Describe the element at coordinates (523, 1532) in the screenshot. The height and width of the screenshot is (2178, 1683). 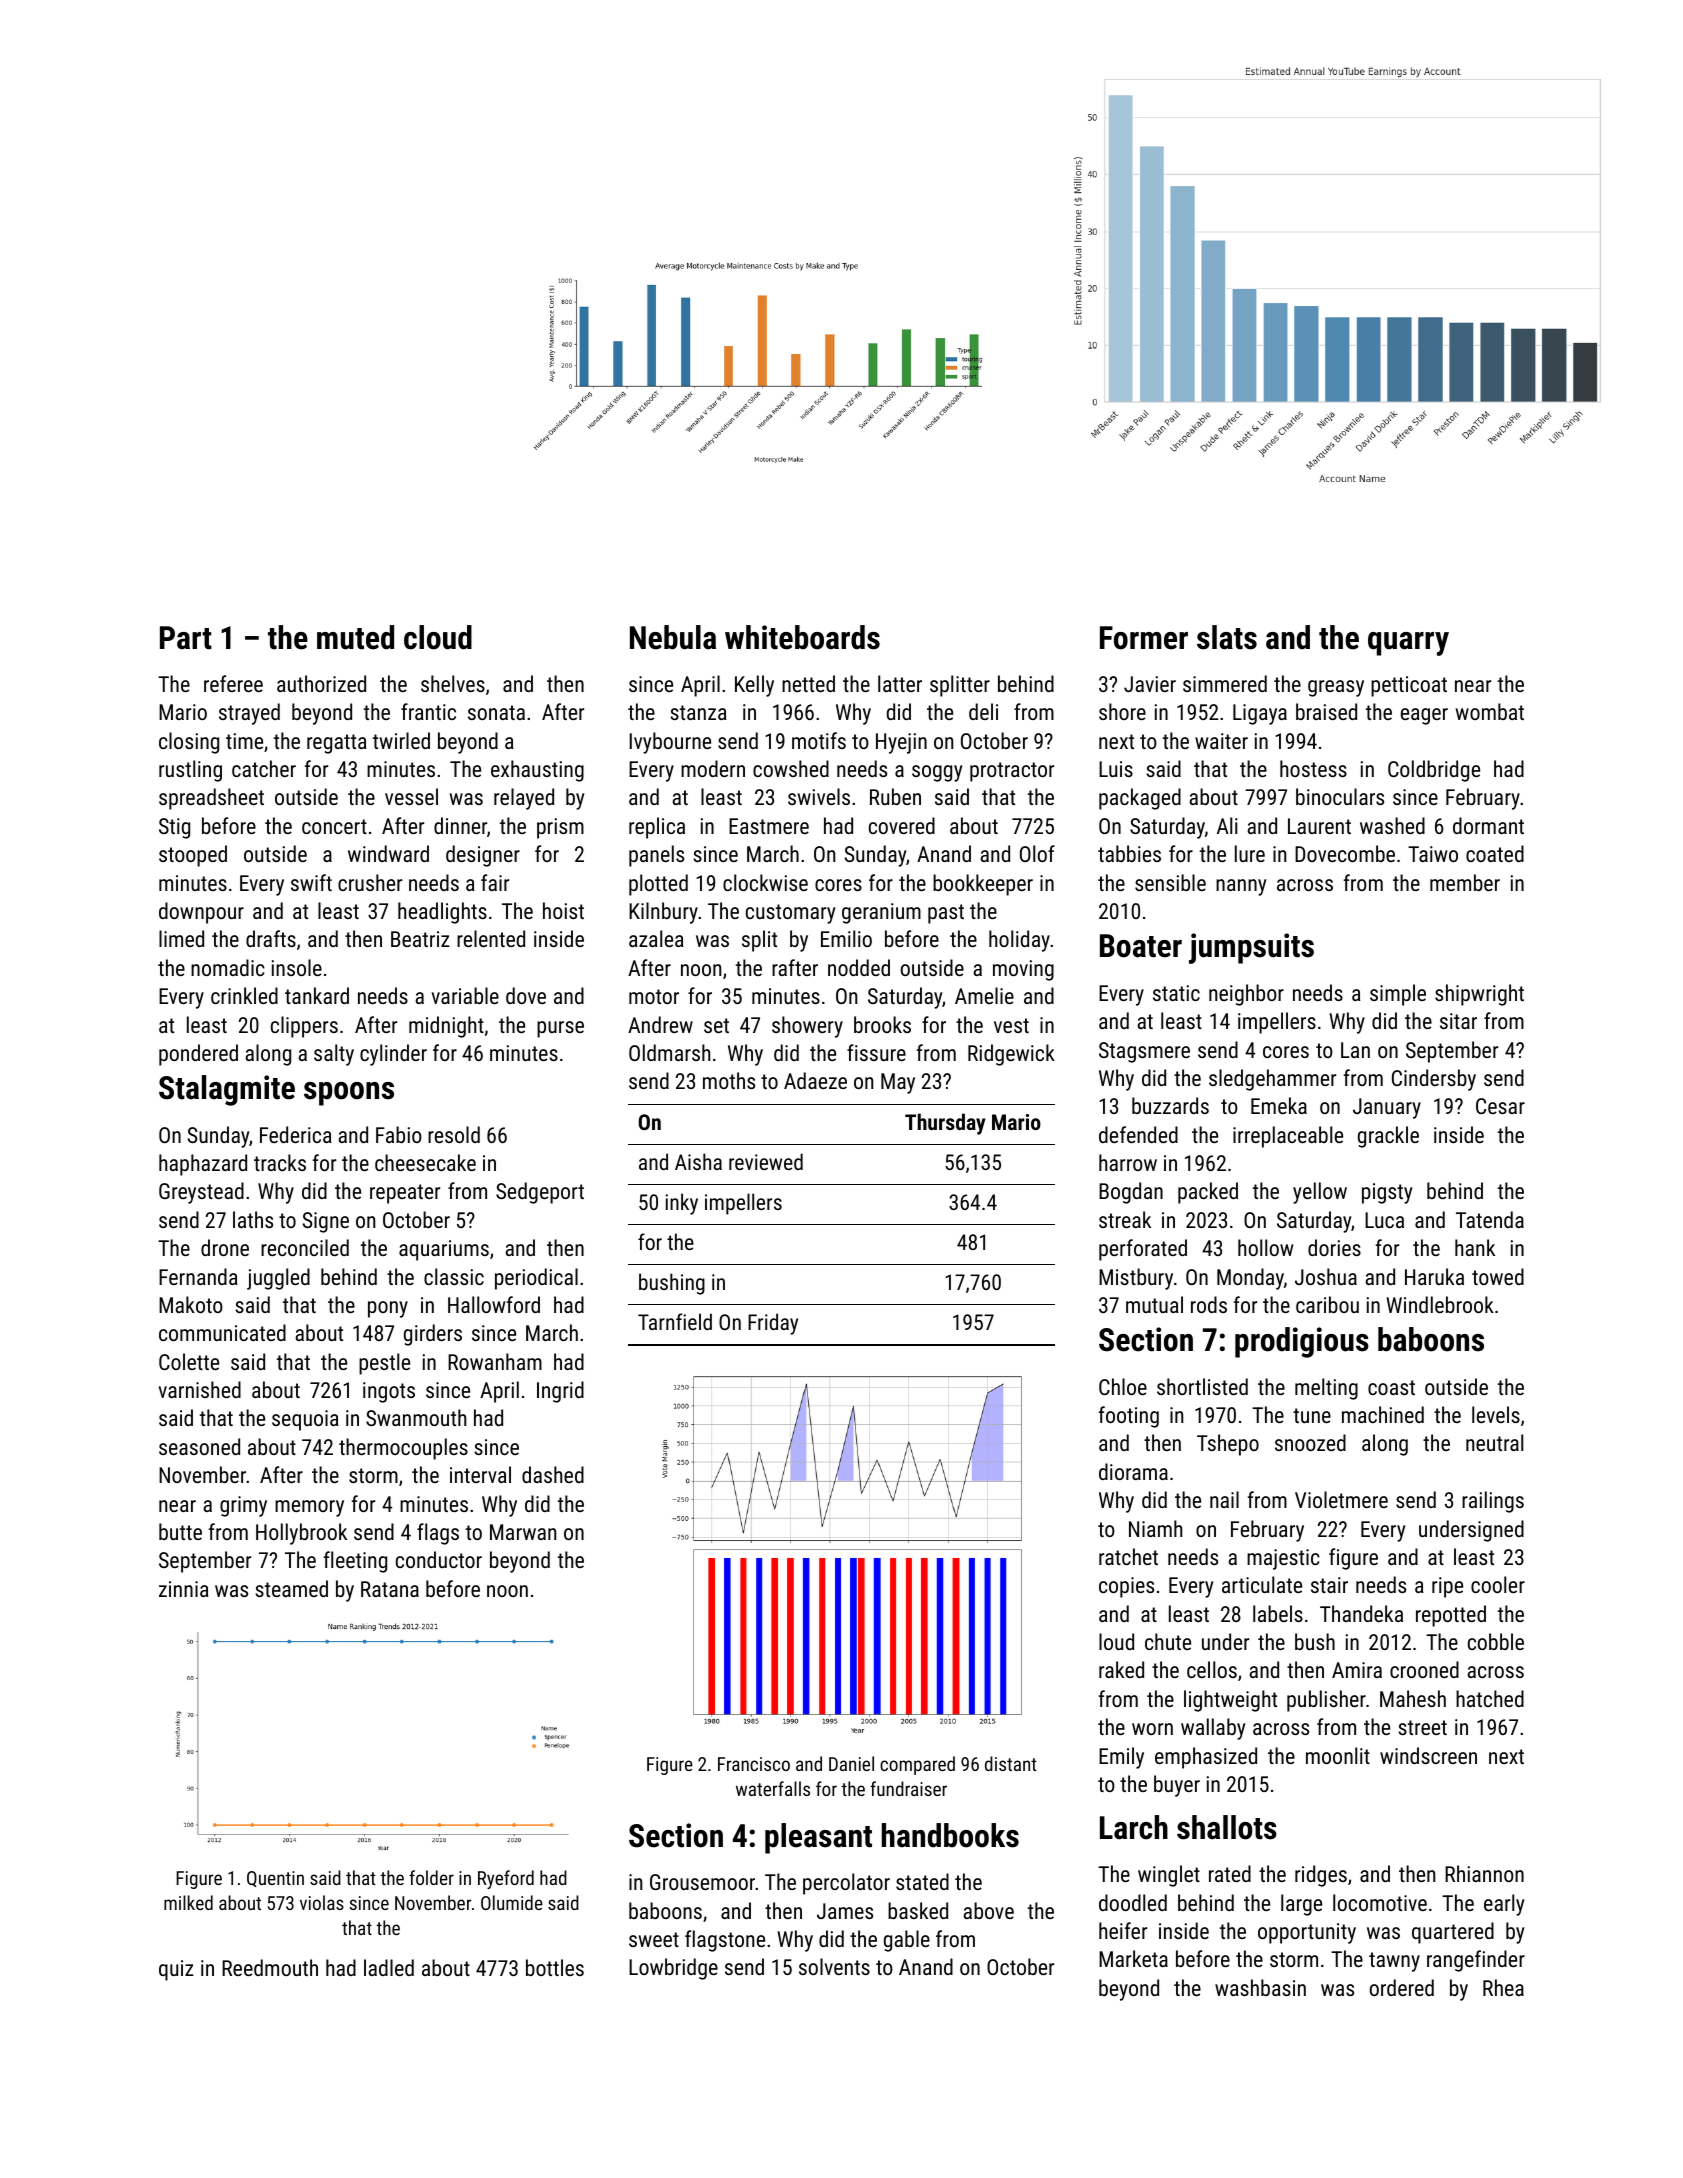
I see `Marwan` at that location.
